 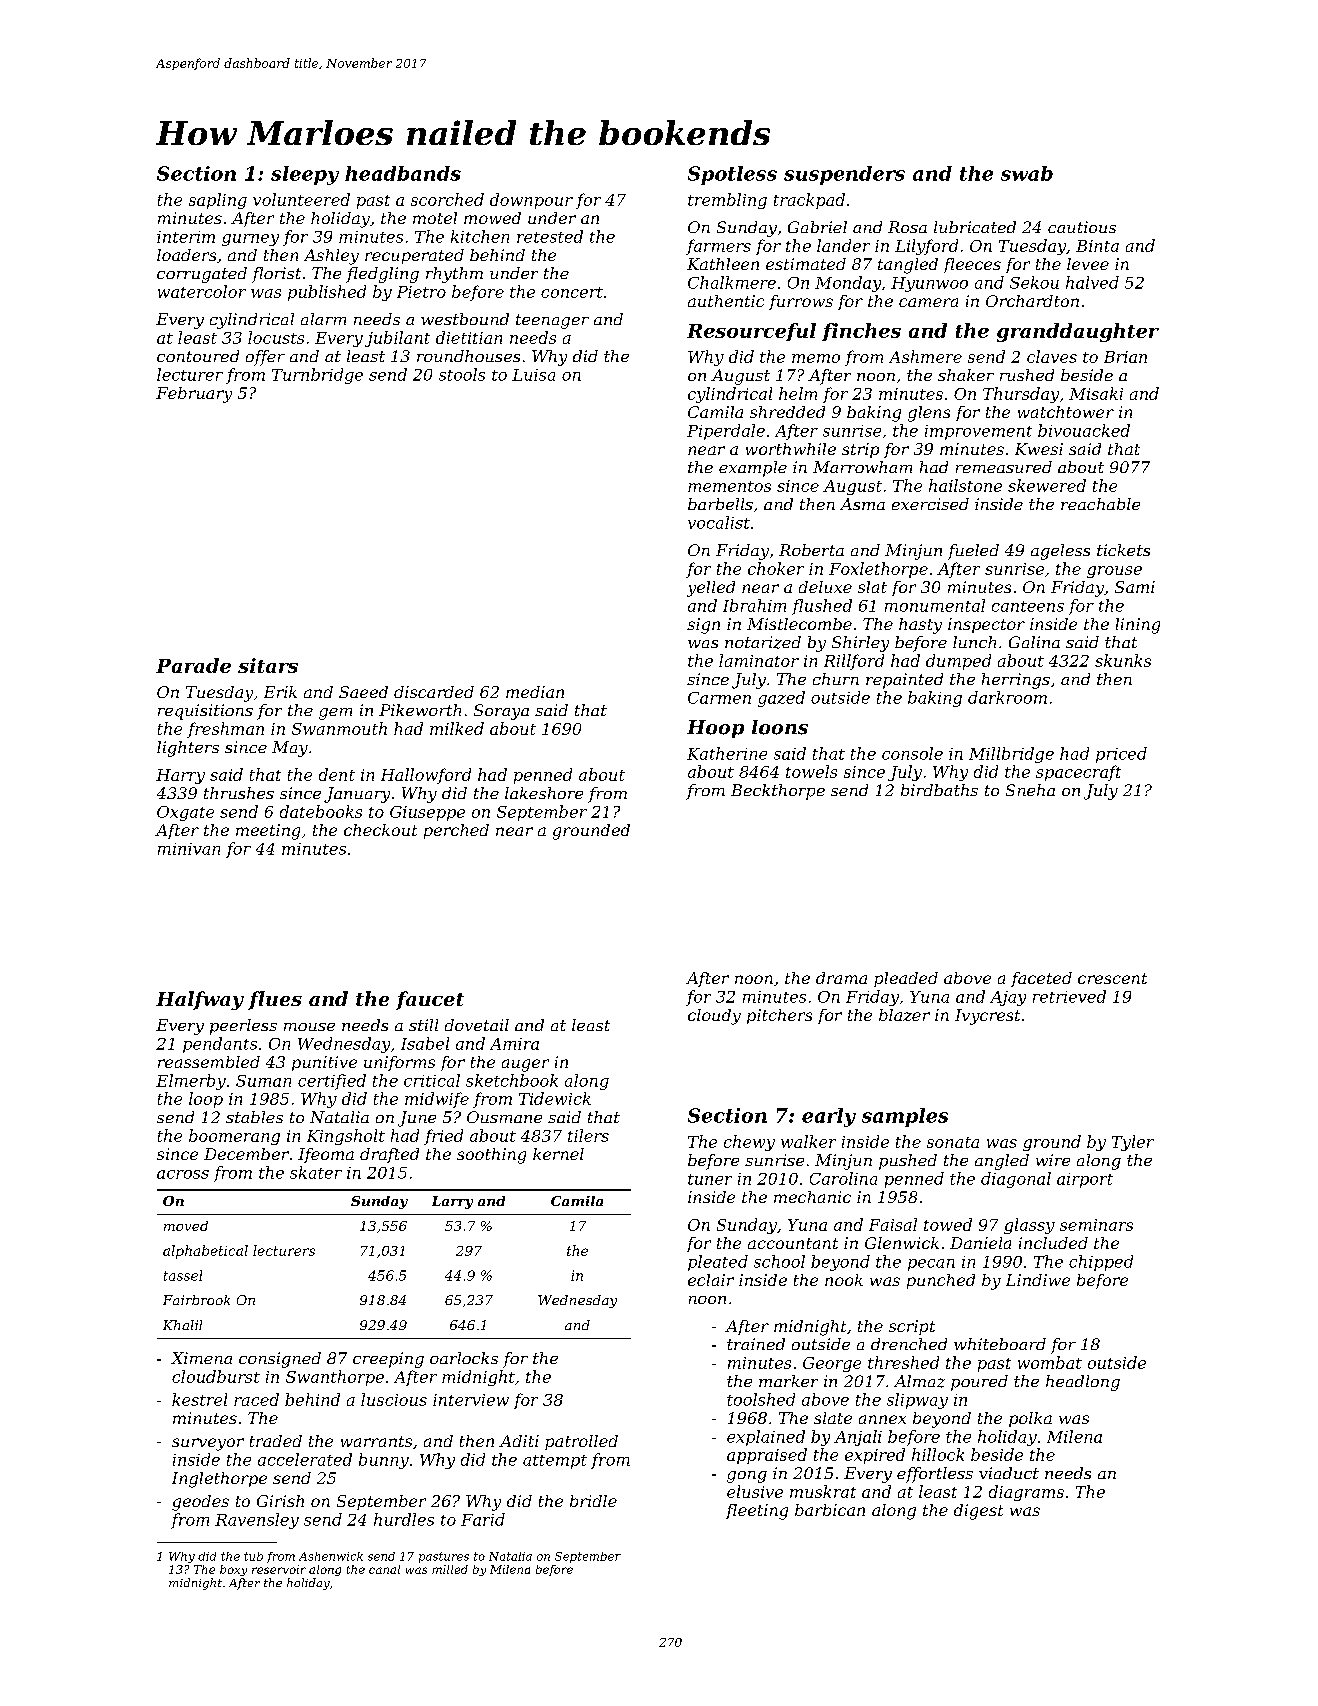 What do you see at coordinates (462, 374) in the screenshot?
I see `stools` at bounding box center [462, 374].
